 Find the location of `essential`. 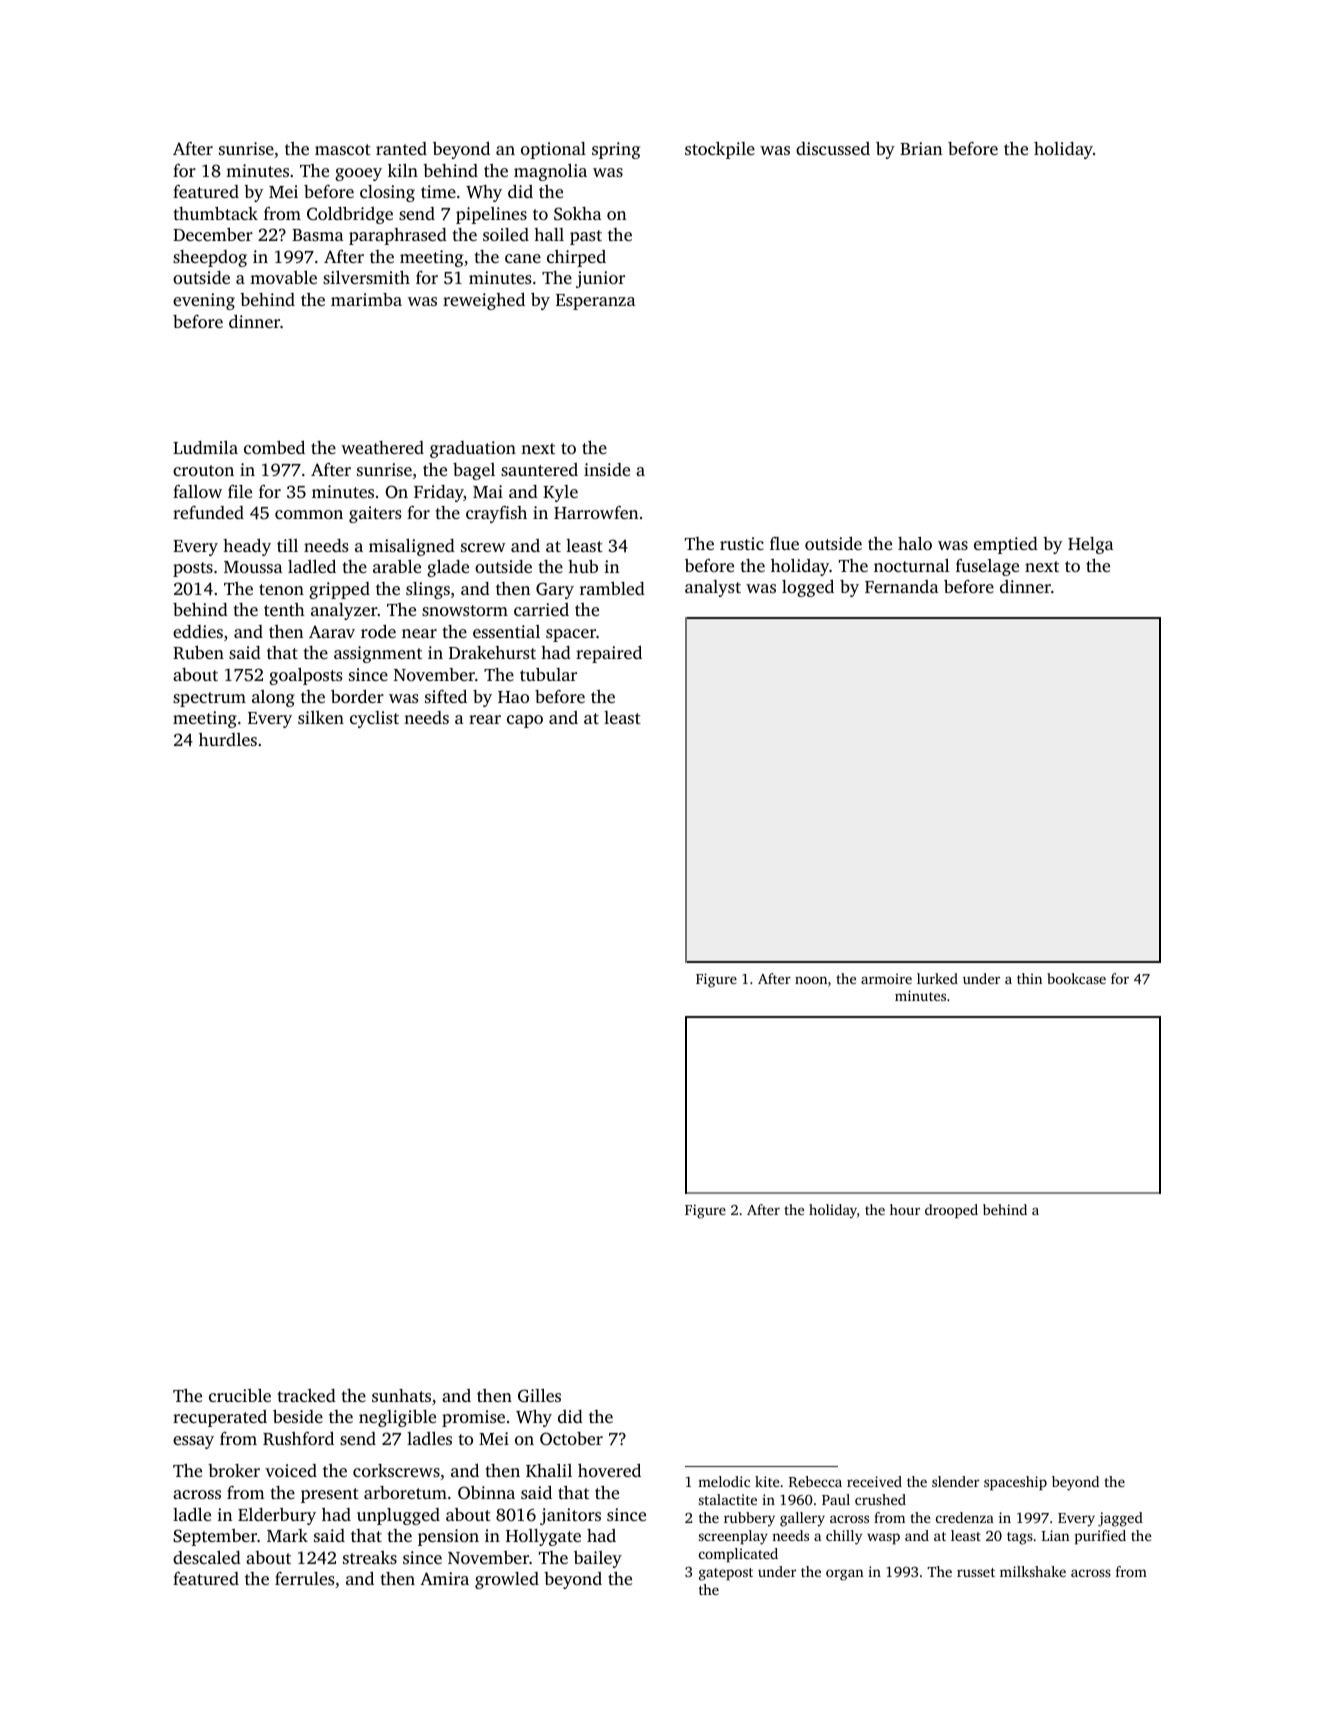

essential is located at coordinates (506, 631).
